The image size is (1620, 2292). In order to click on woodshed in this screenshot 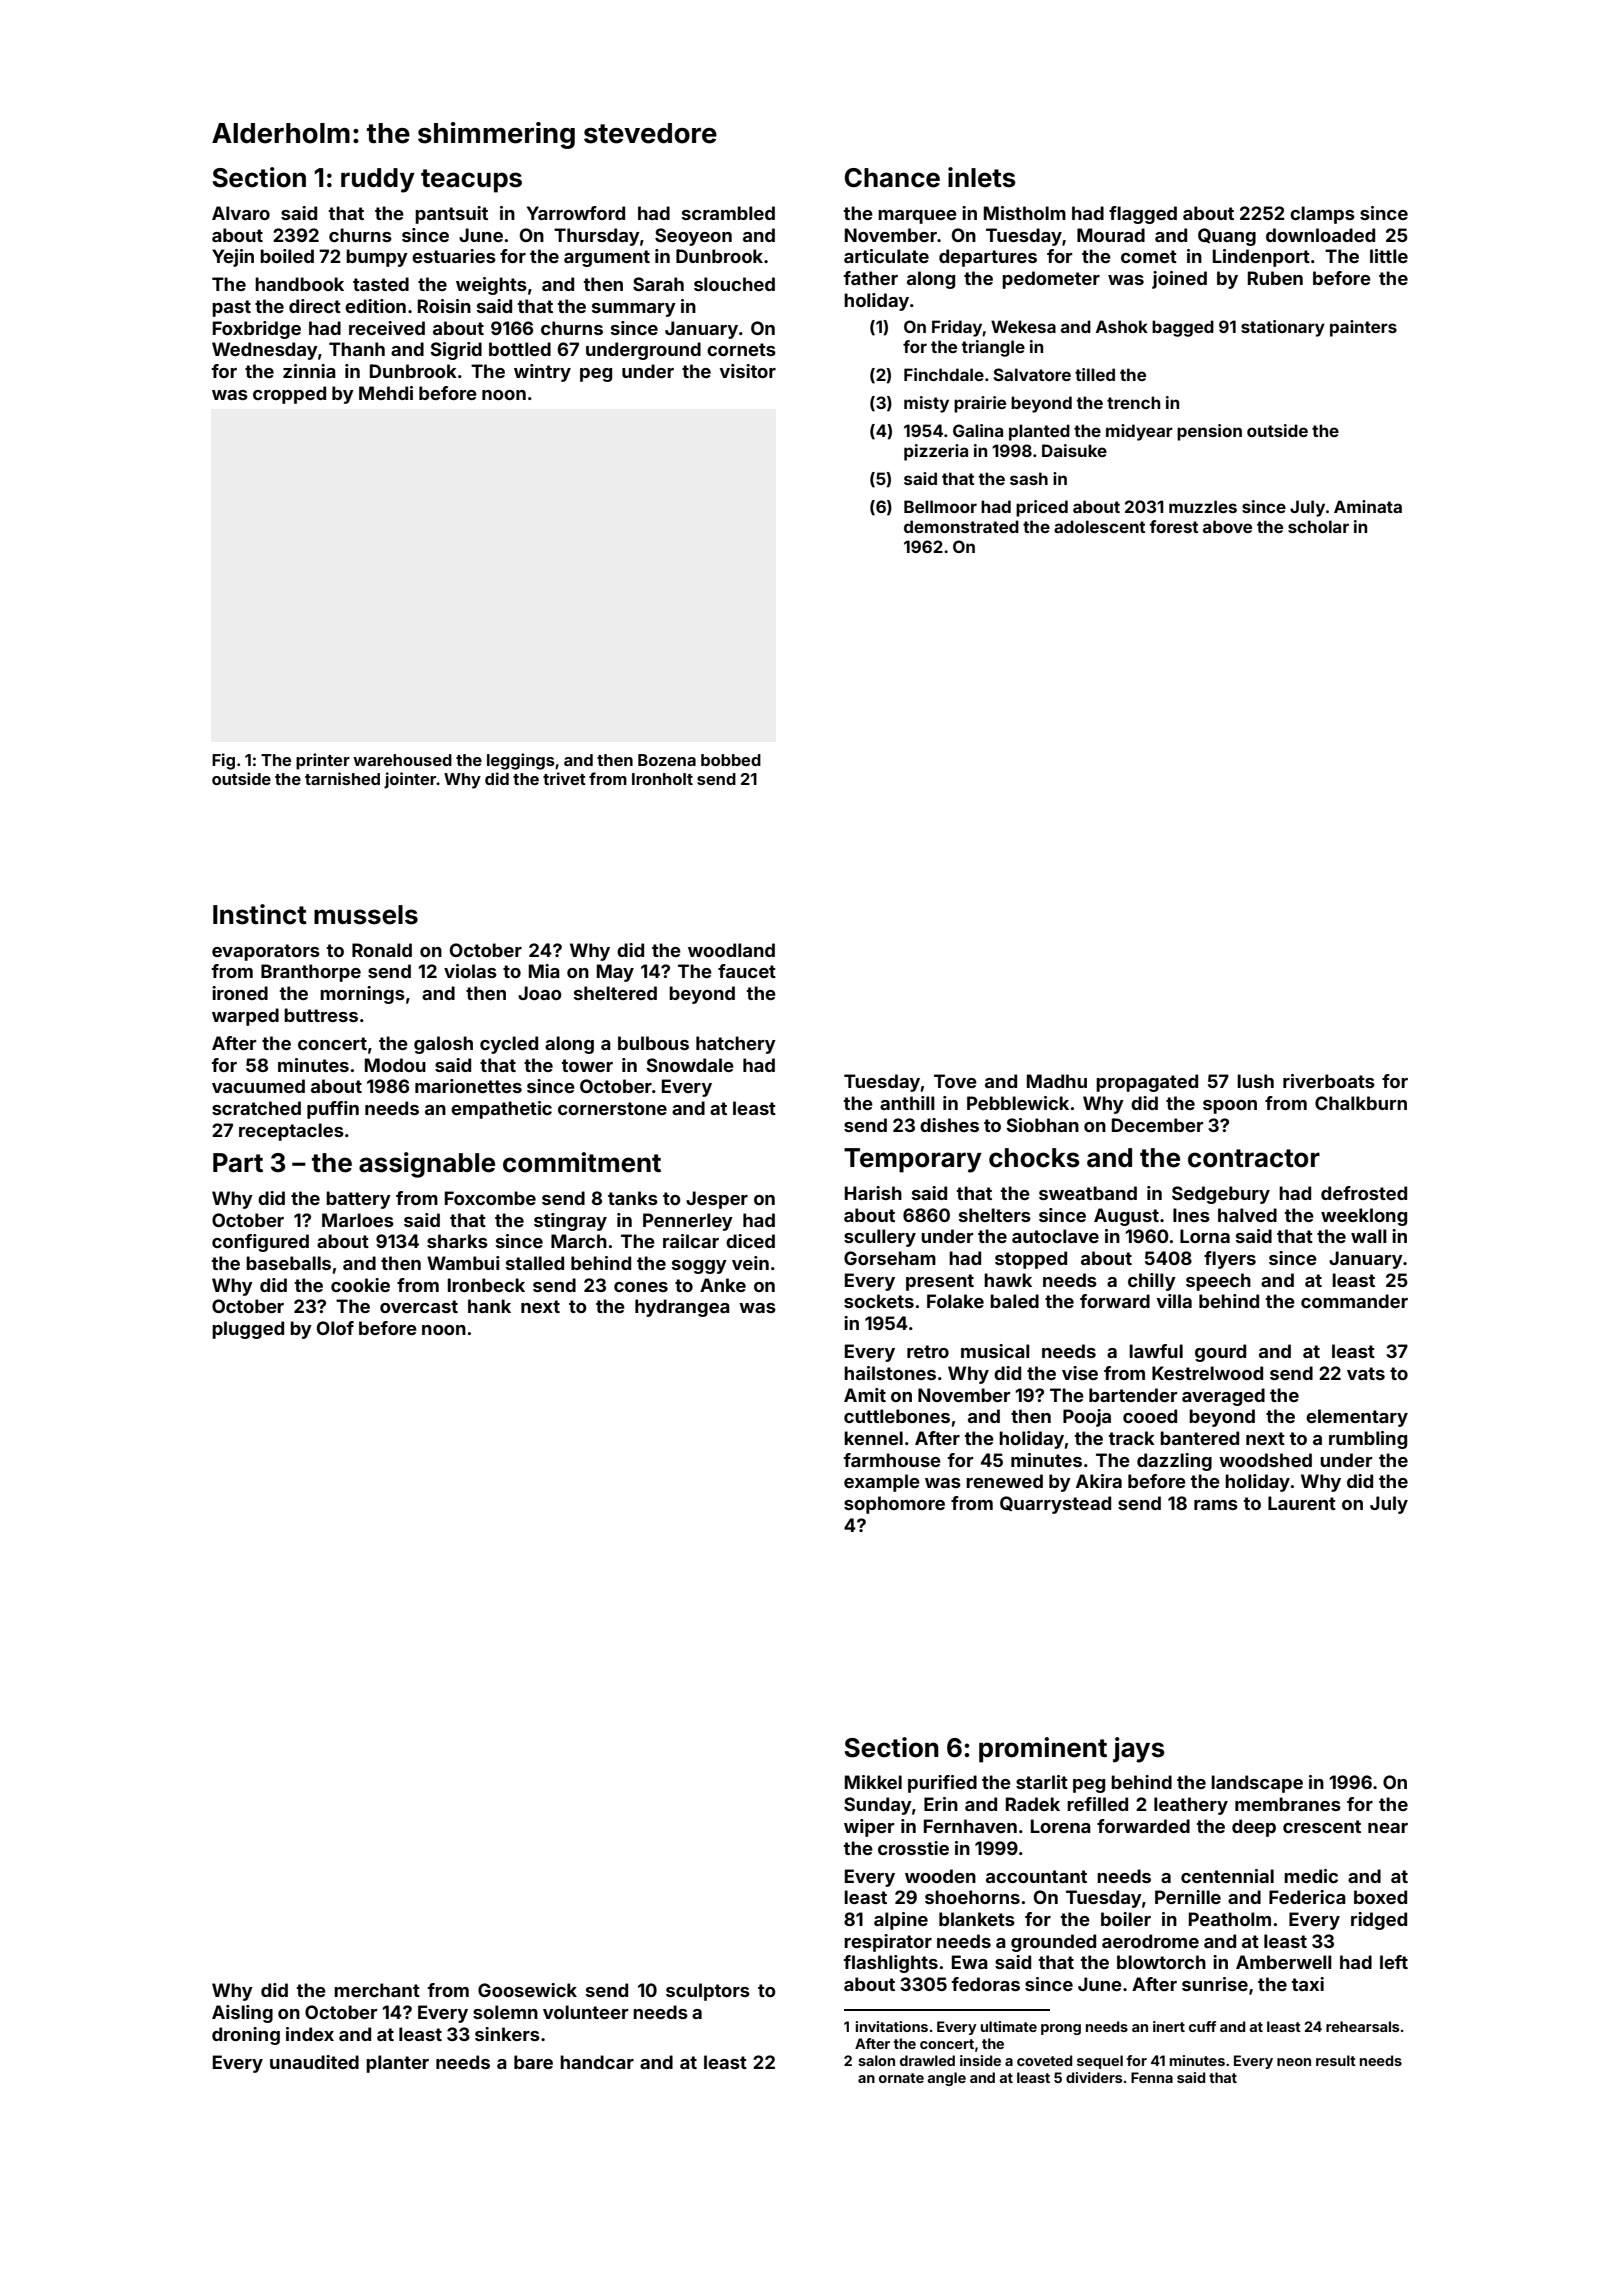, I will do `click(1265, 1460)`.
